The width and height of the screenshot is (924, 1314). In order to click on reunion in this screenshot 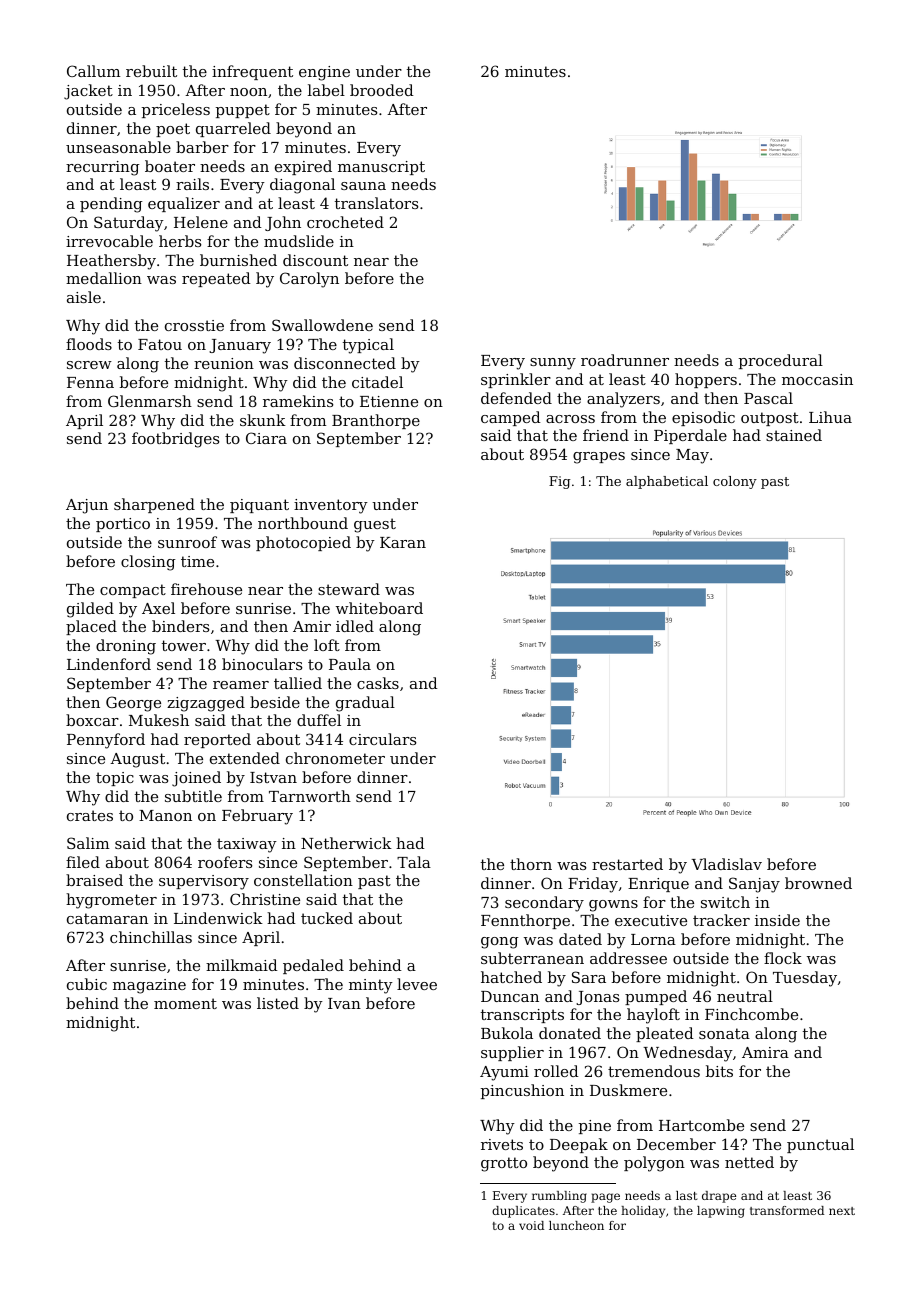, I will do `click(224, 363)`.
